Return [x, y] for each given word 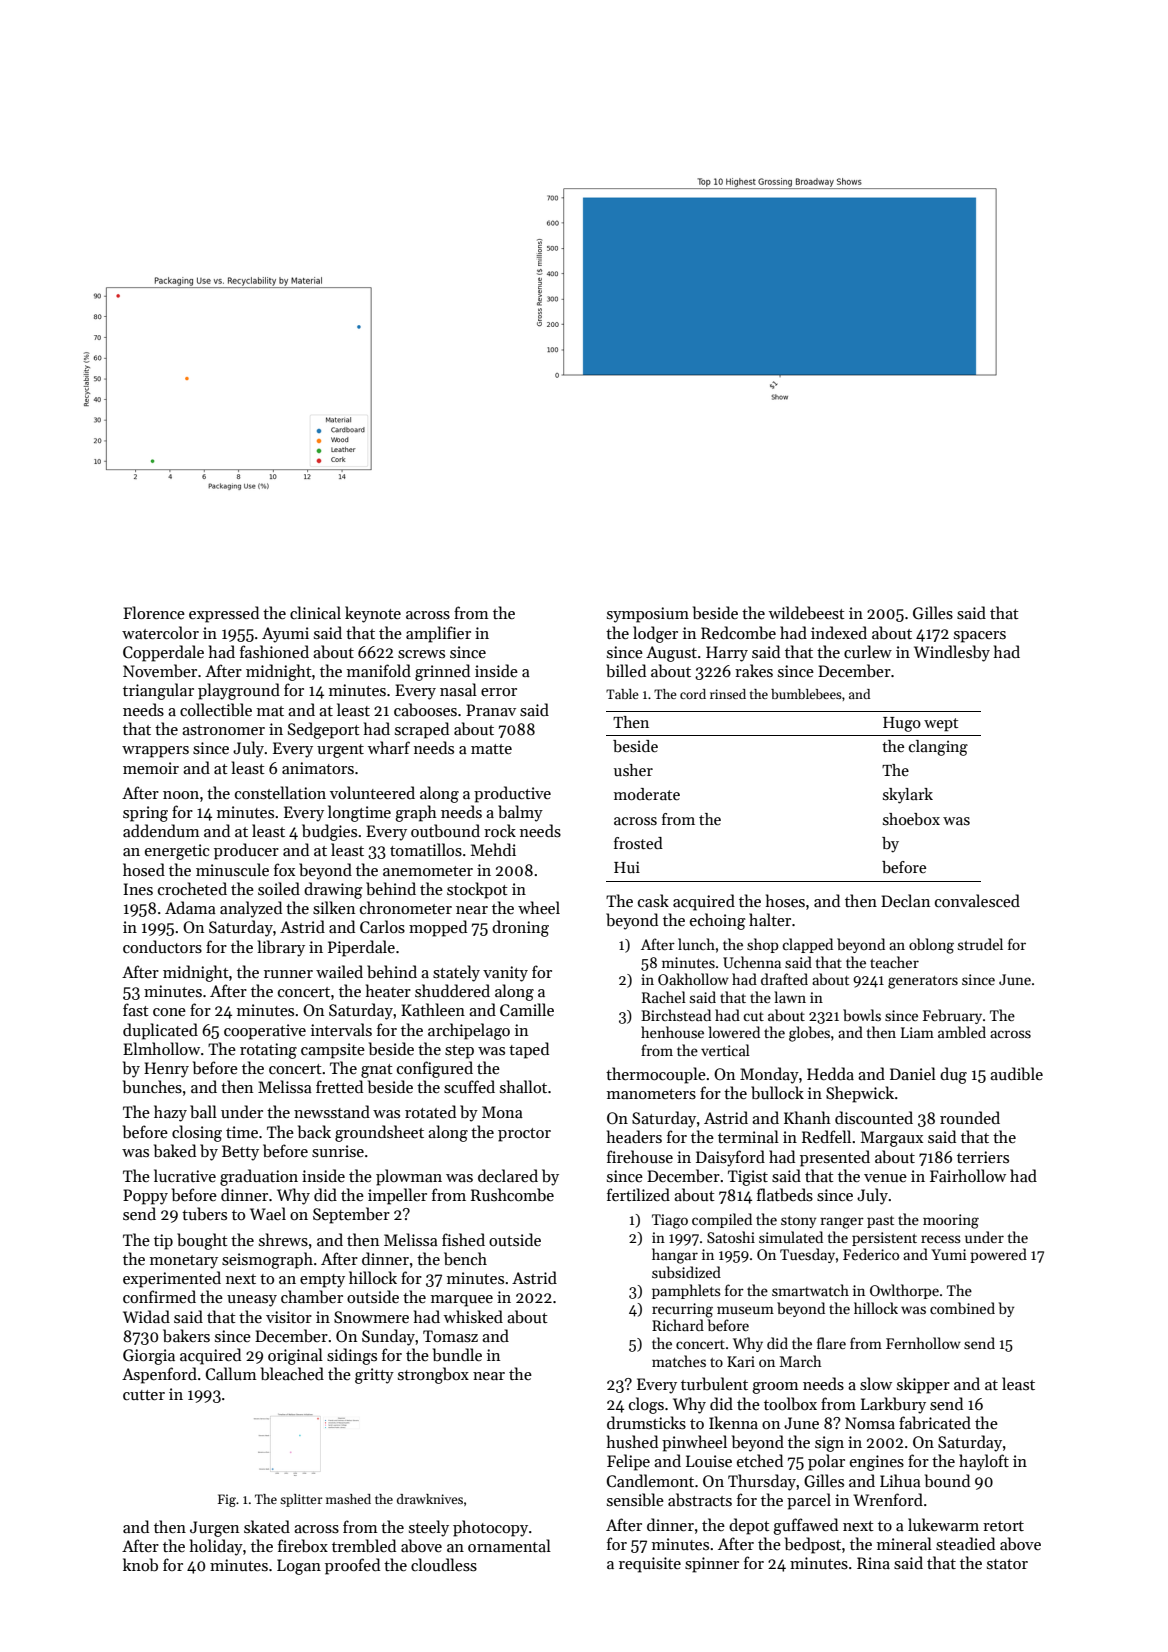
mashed [348, 1499]
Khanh [807, 1117]
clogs [646, 1405]
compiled [722, 1220]
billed [626, 670]
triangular [158, 691]
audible [1016, 1073]
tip [163, 1242]
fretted [339, 1086]
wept [941, 725]
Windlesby [952, 653]
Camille [527, 1009]
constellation [280, 793]
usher [633, 770]
